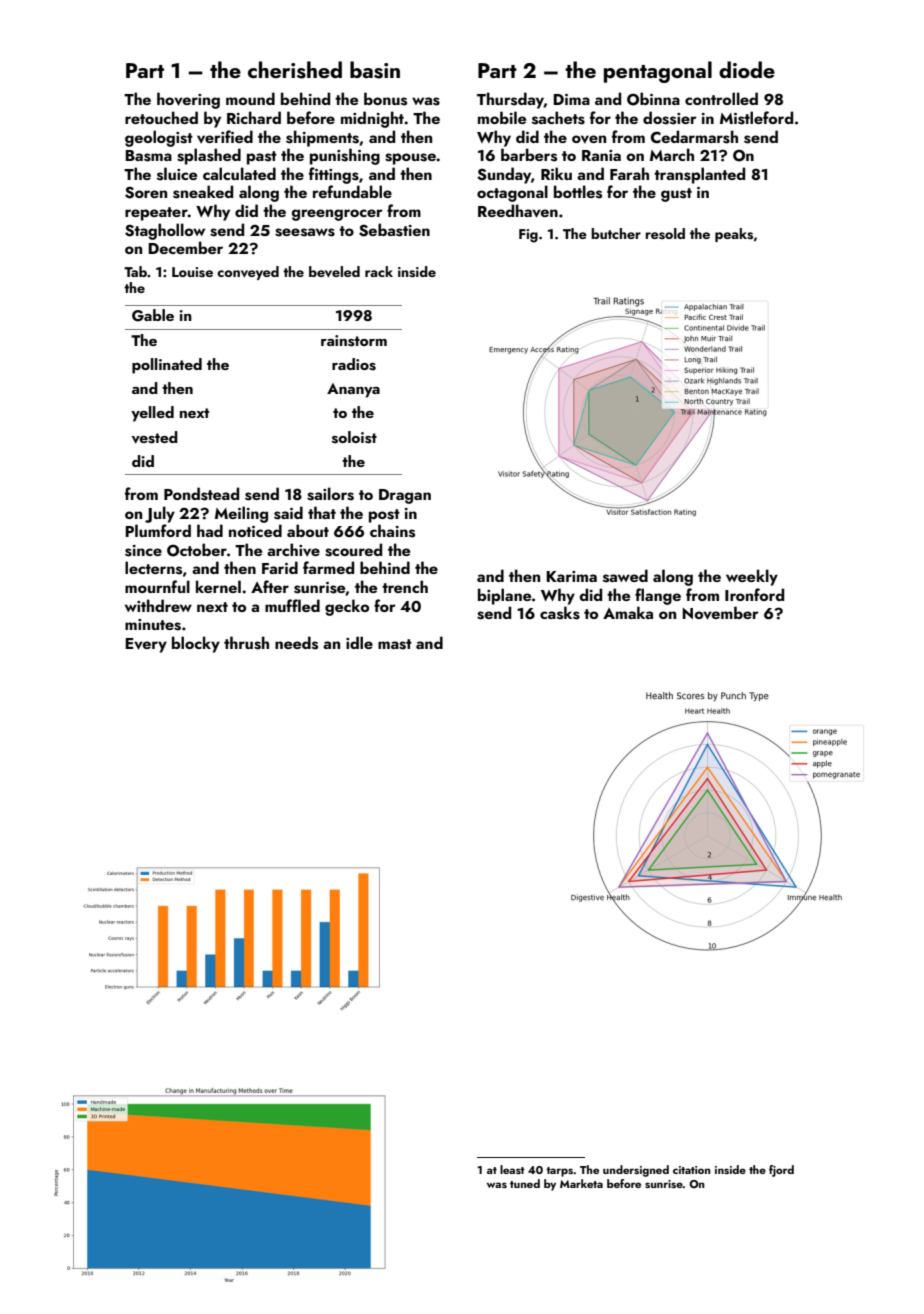  I want to click on pentagonal, so click(658, 72).
